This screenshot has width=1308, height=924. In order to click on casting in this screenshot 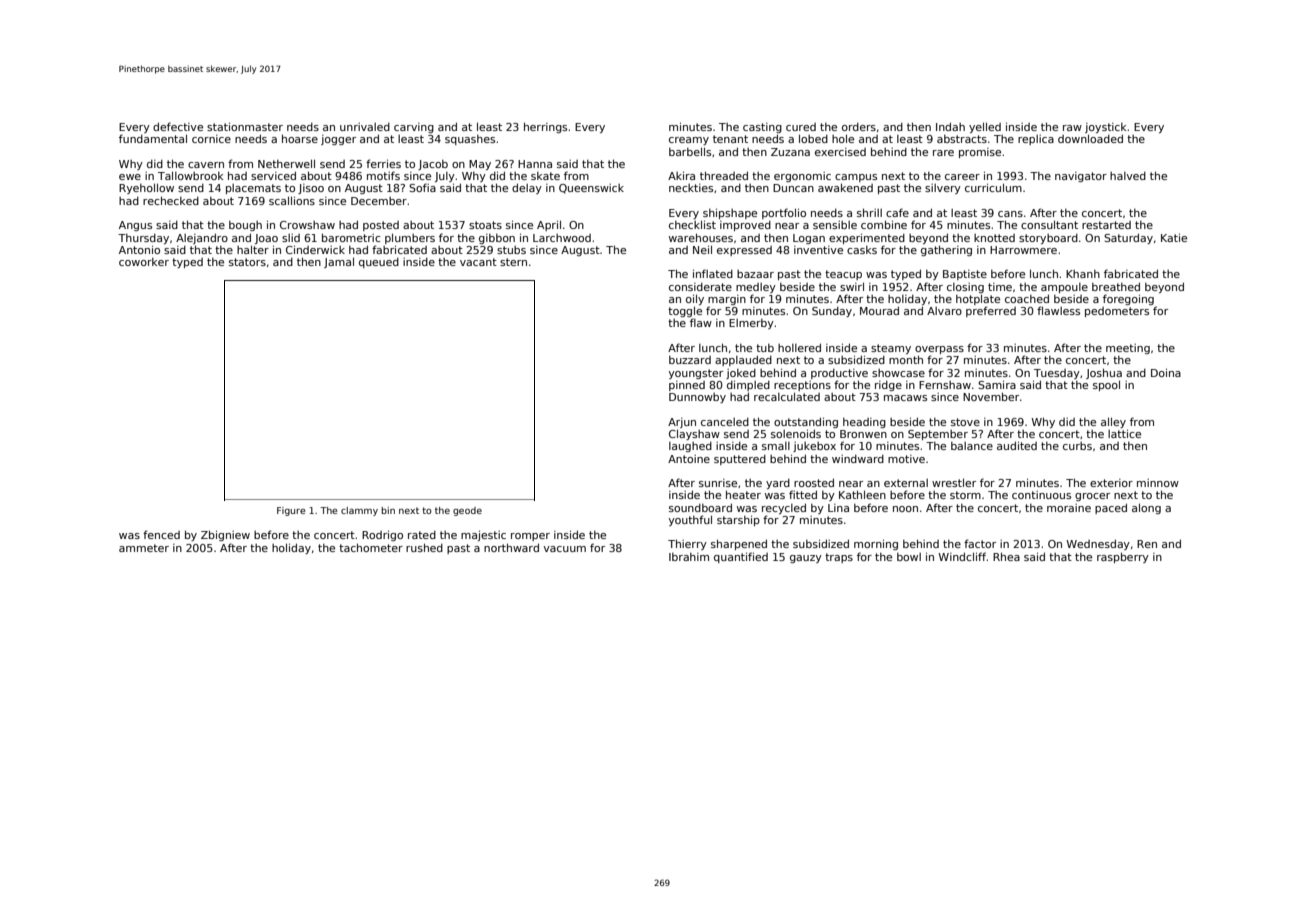, I will do `click(762, 128)`.
